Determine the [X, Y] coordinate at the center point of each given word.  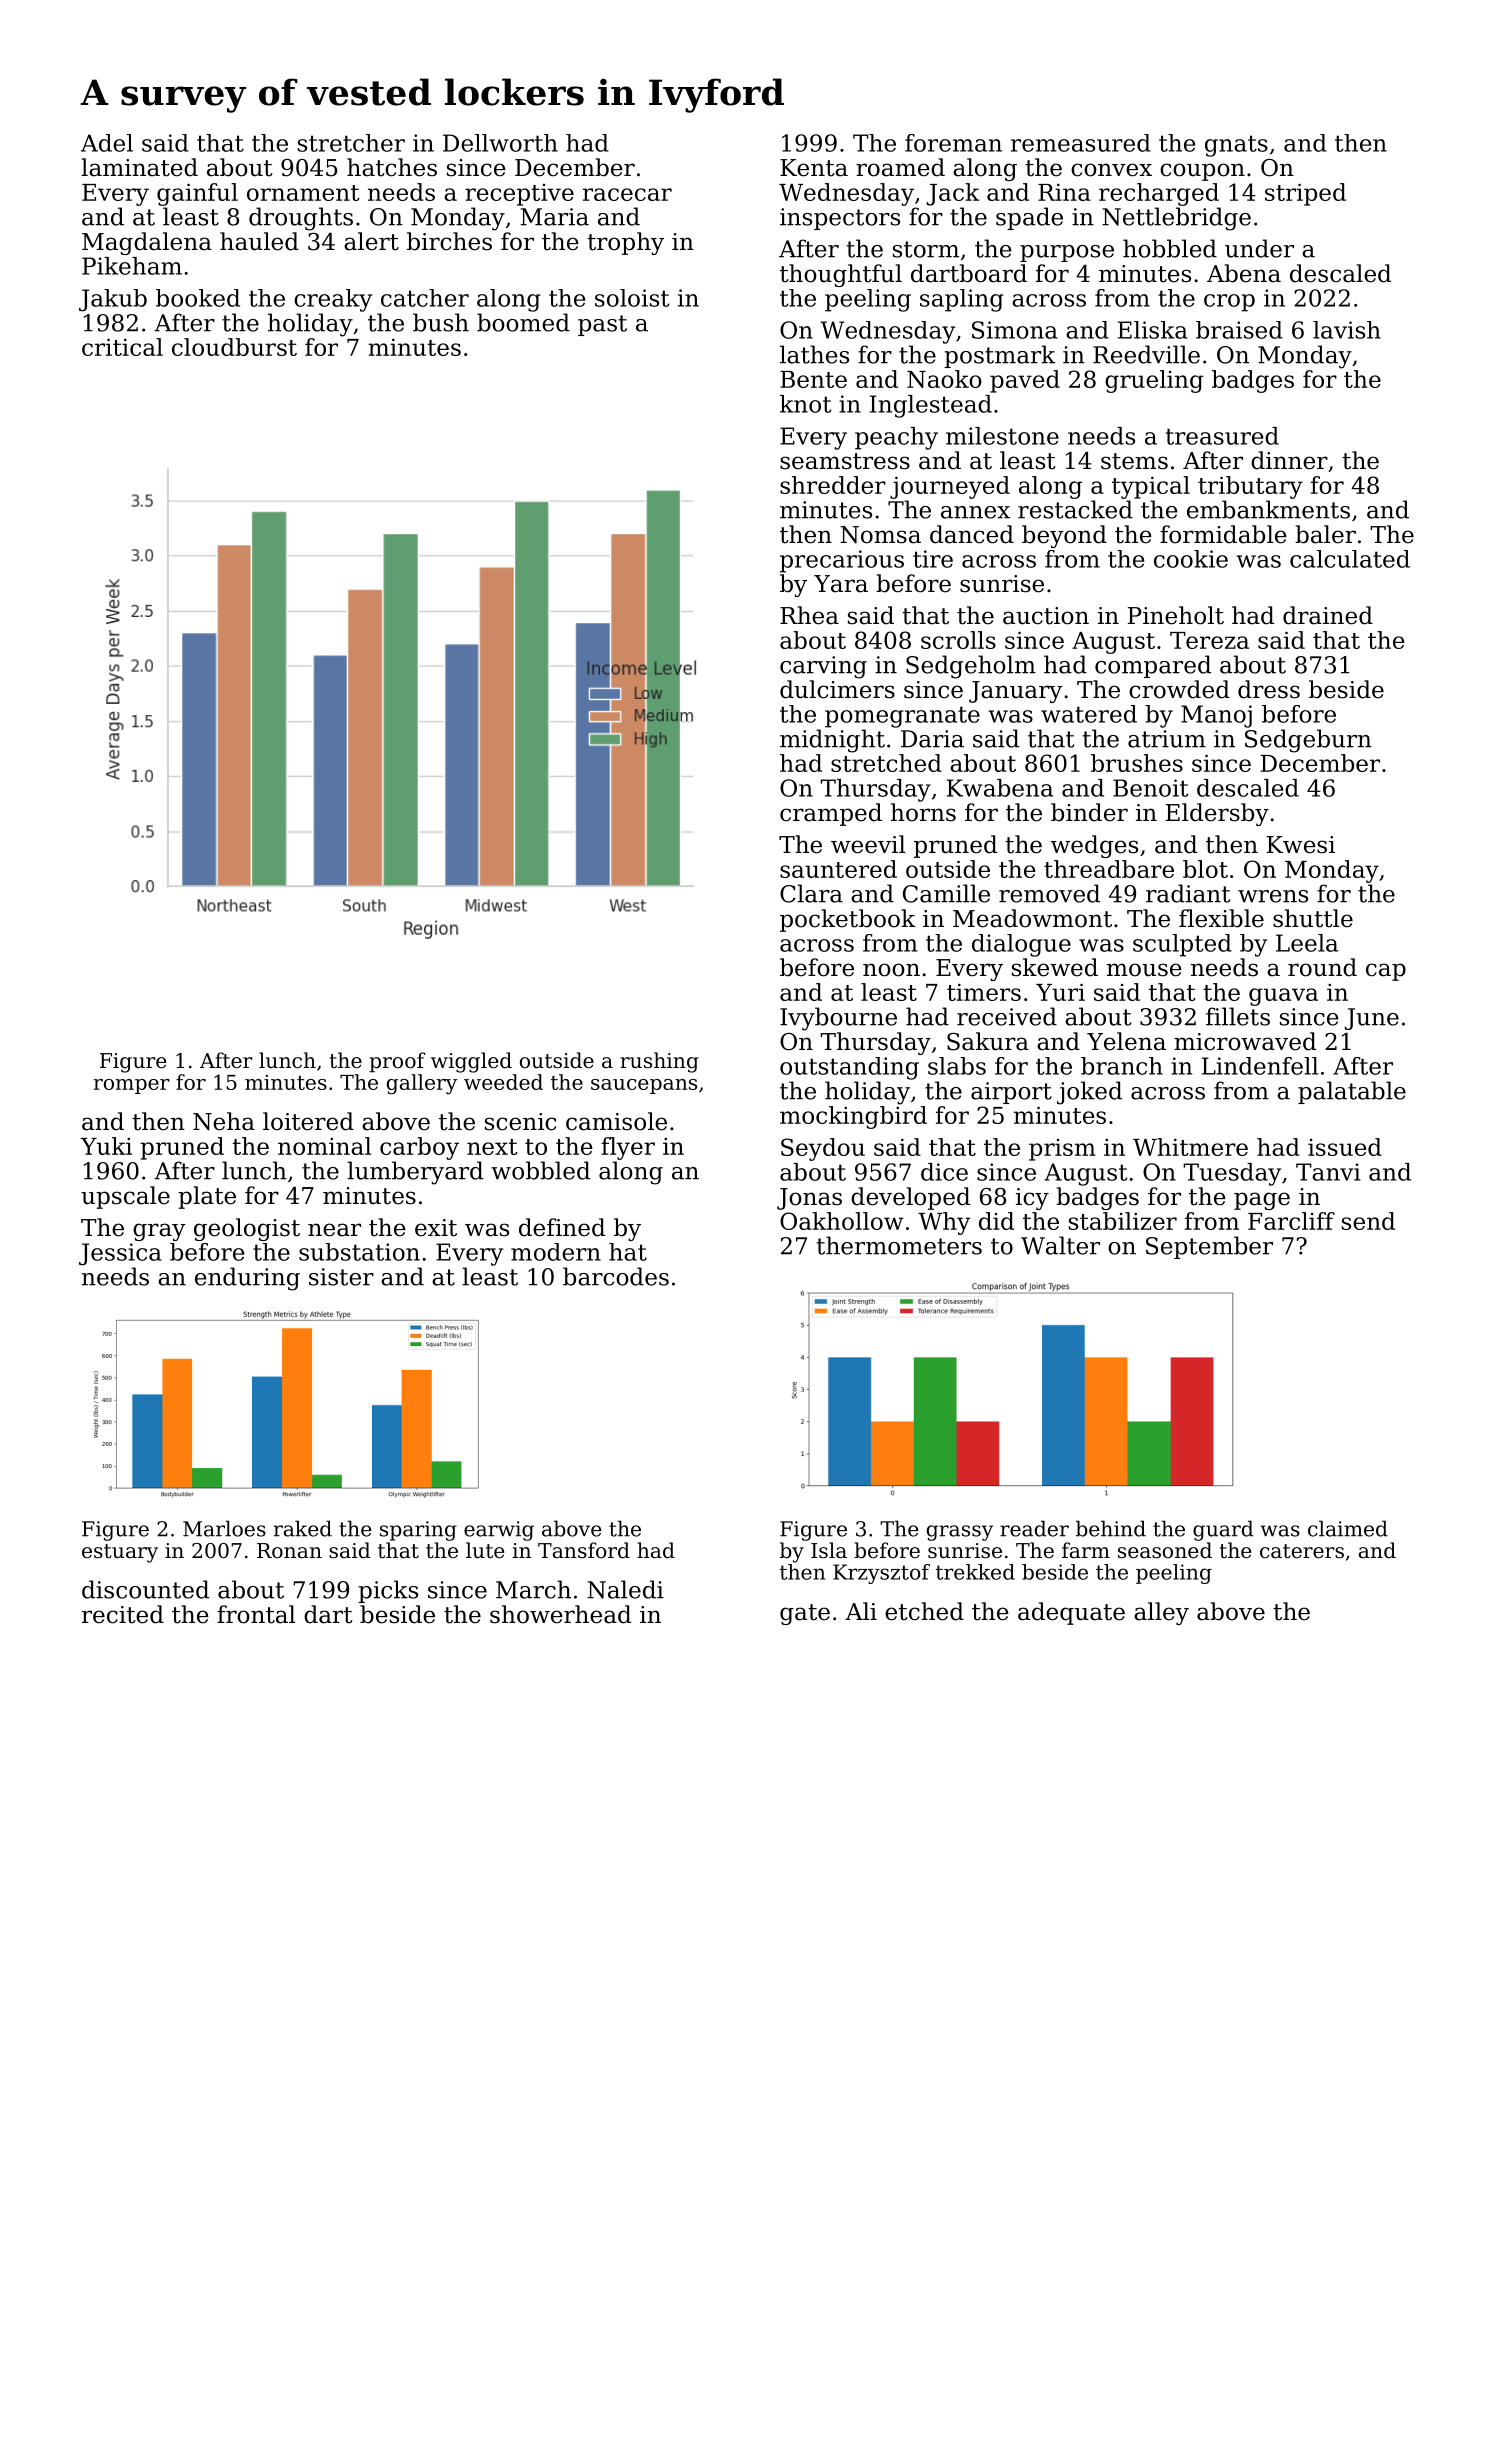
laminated [139, 167]
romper [132, 1086]
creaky [333, 300]
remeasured [1081, 143]
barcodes [616, 1276]
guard [1223, 1530]
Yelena [1126, 1041]
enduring [247, 1279]
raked [303, 1528]
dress [1269, 689]
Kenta [814, 168]
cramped [831, 814]
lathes [814, 354]
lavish [1347, 330]
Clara [811, 893]
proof [397, 1062]
